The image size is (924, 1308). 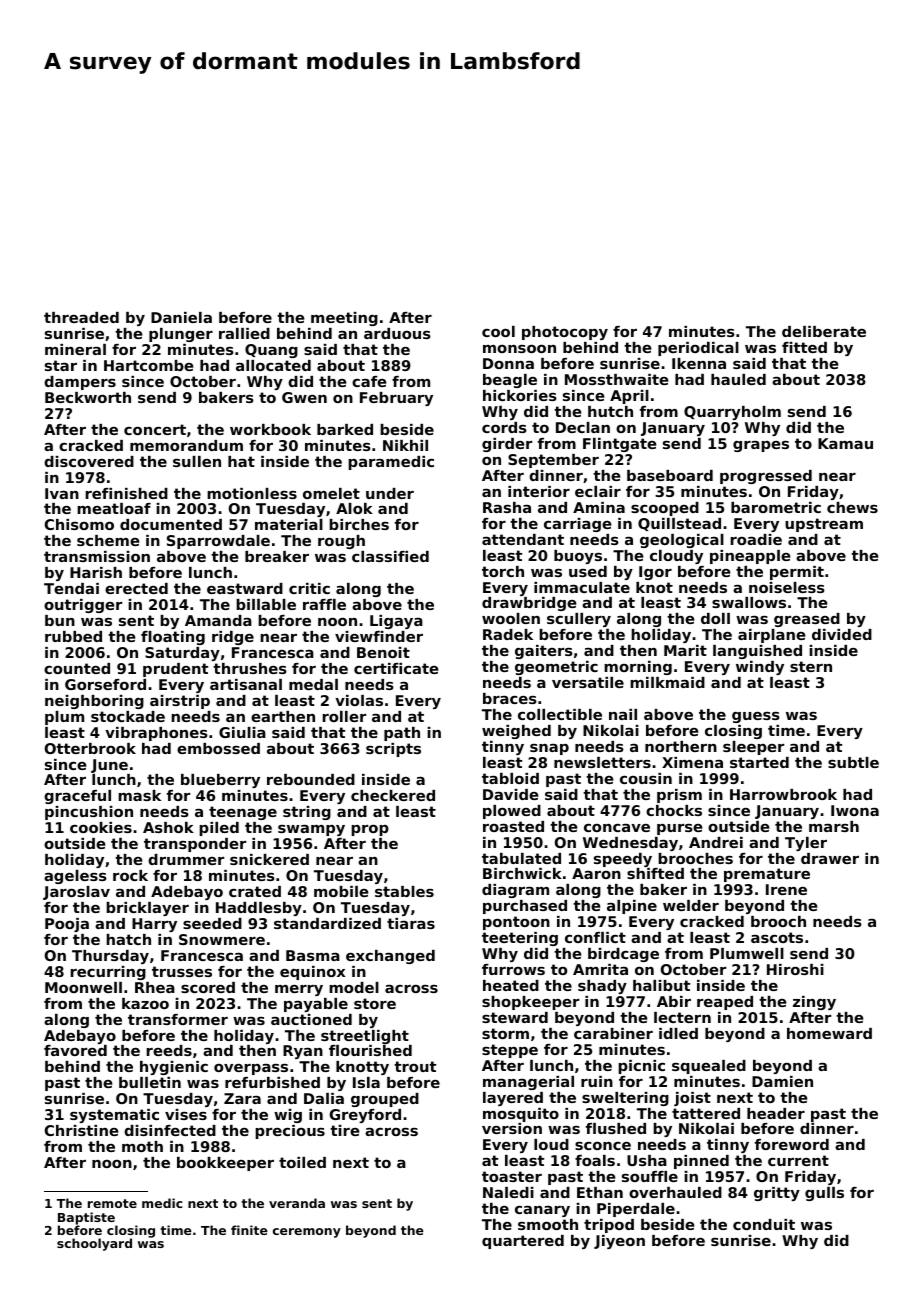 What do you see at coordinates (344, 319) in the image?
I see `meeting` at bounding box center [344, 319].
